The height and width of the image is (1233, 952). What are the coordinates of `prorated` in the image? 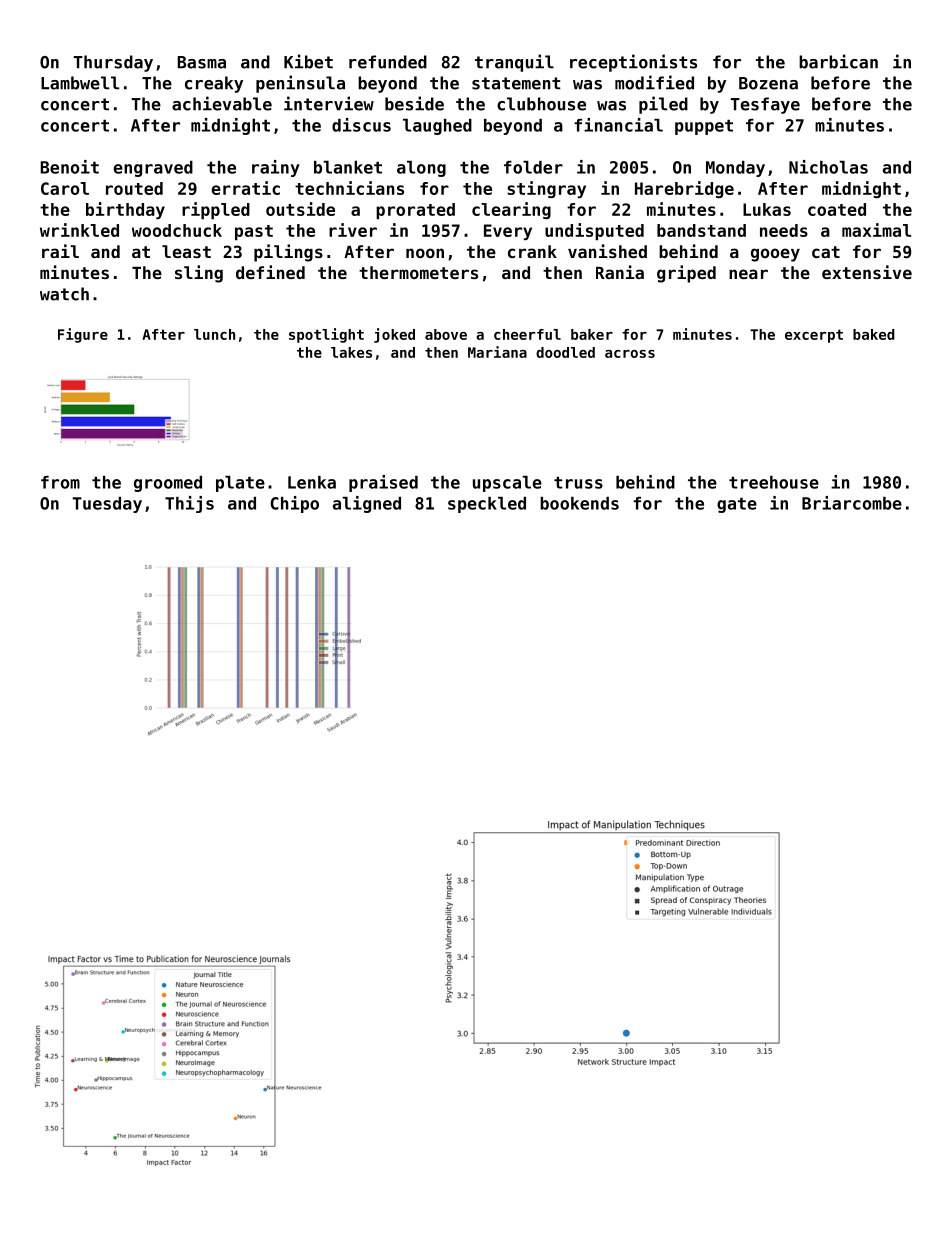 It's located at (415, 211).
